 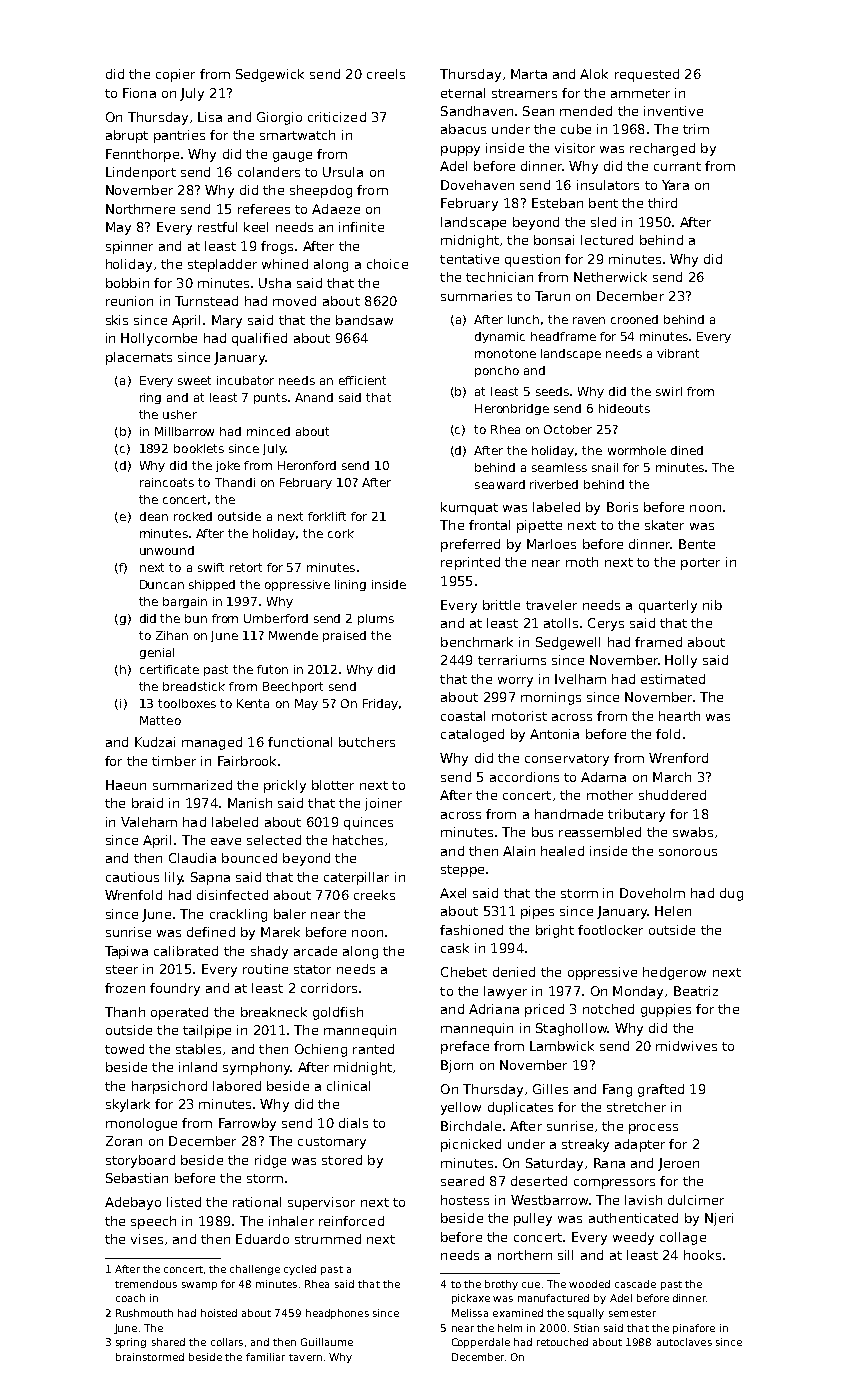 What do you see at coordinates (142, 155) in the screenshot?
I see `Fennthorpe` at bounding box center [142, 155].
